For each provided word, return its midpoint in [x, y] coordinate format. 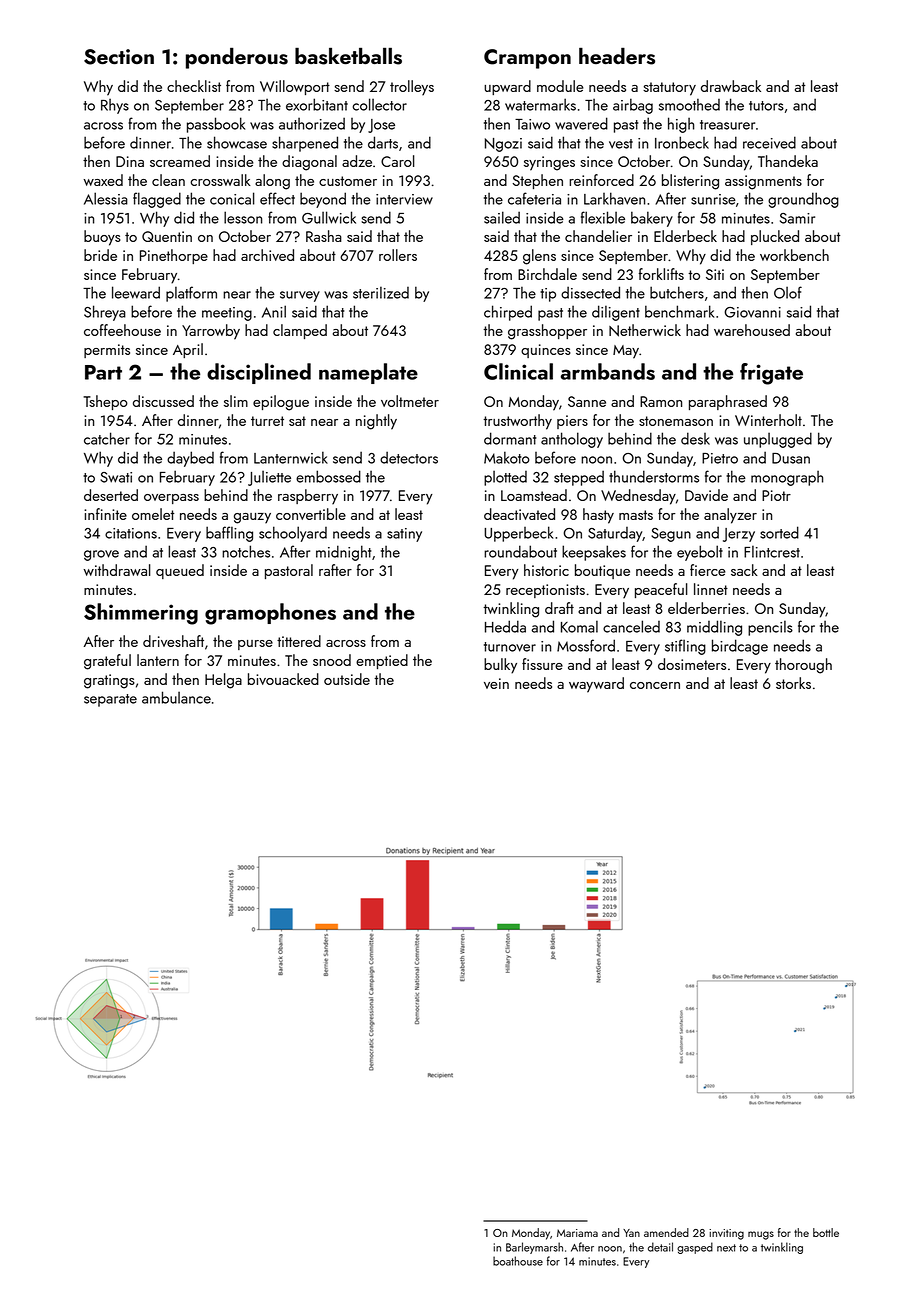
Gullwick [329, 217]
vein [496, 683]
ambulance [176, 697]
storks [793, 683]
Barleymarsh [534, 1248]
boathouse [518, 1261]
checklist [194, 86]
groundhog [803, 200]
